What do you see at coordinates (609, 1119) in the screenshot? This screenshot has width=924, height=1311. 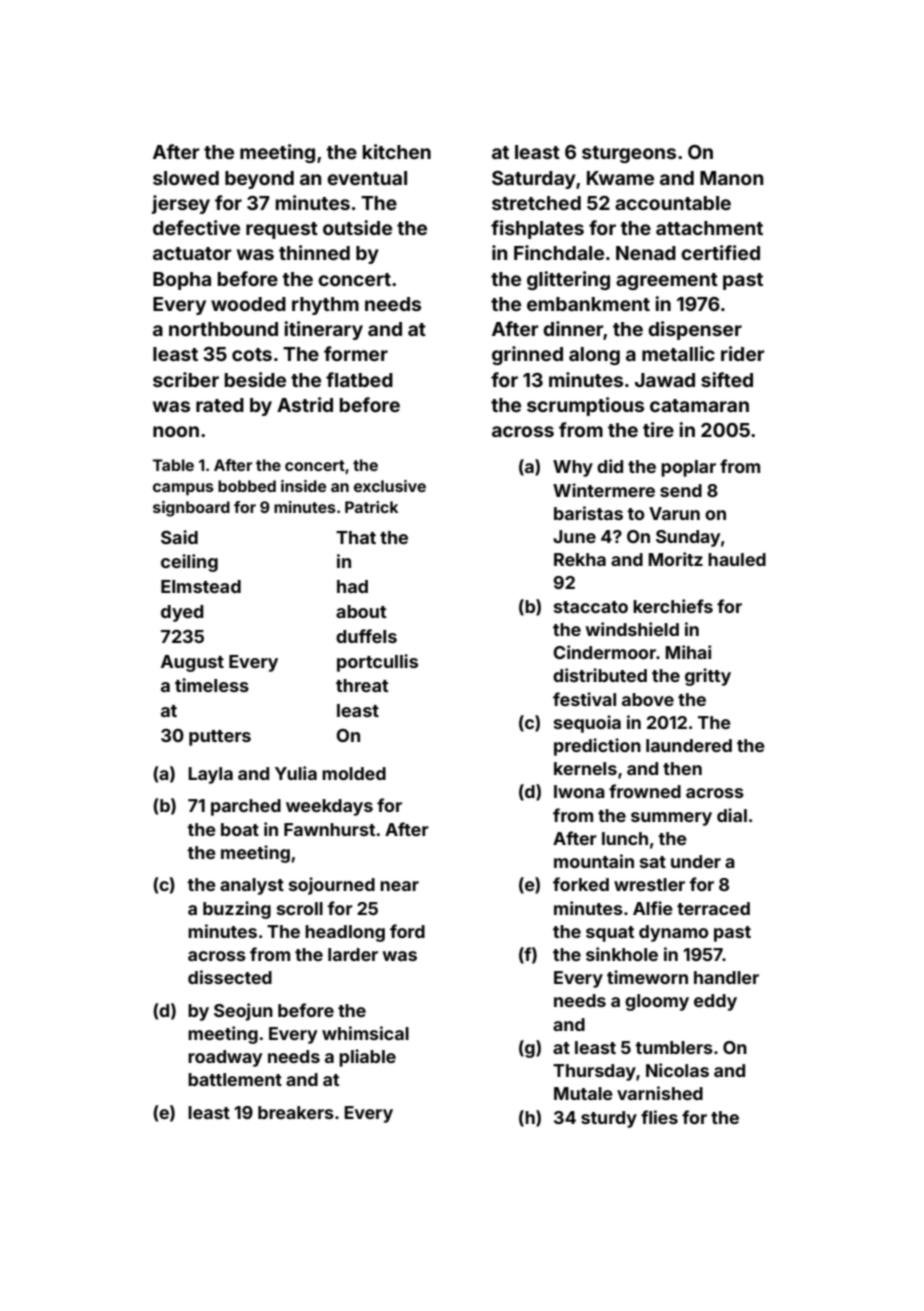 I see `sturdy` at bounding box center [609, 1119].
